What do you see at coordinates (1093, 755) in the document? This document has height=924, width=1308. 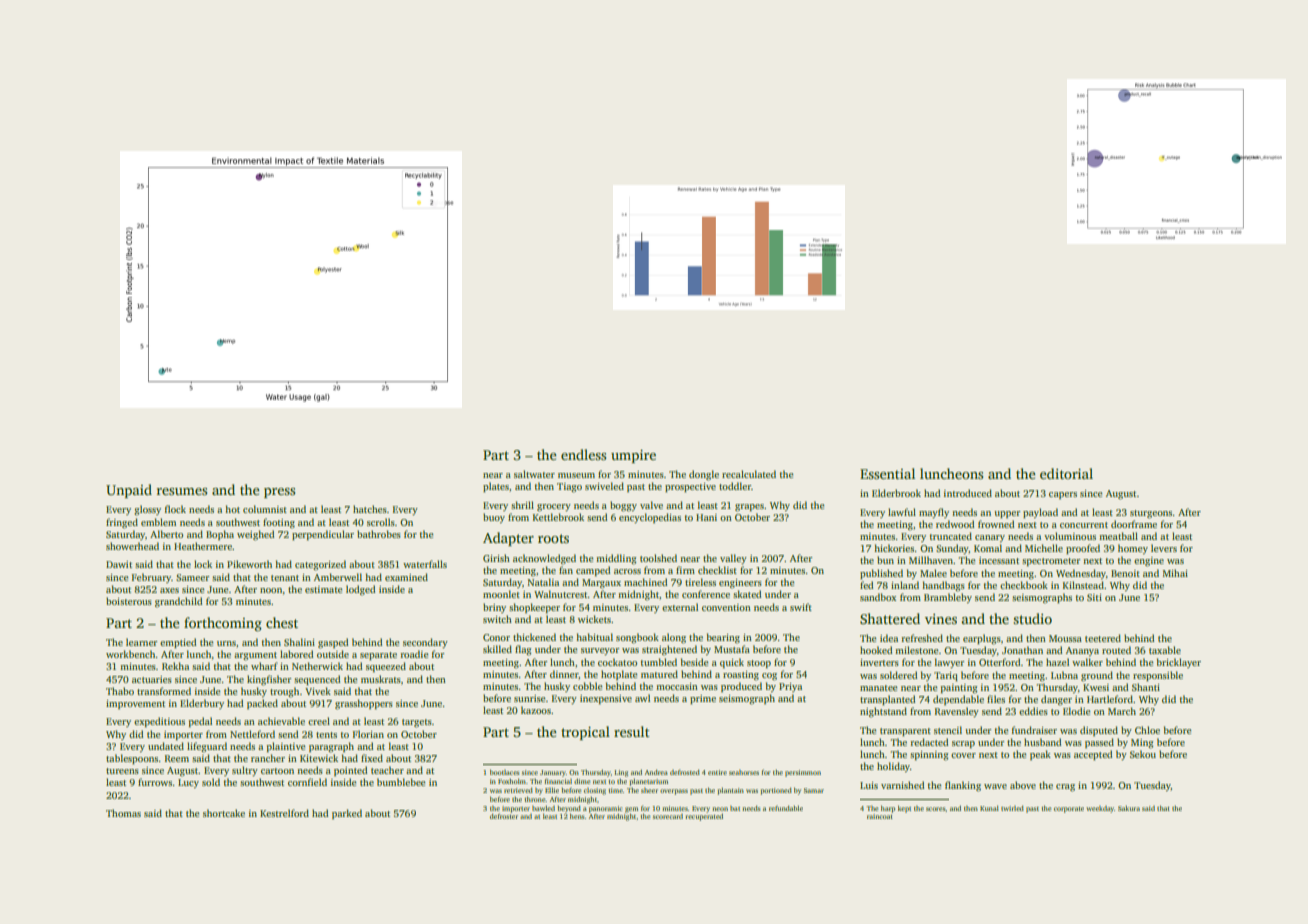 I see `accepted` at bounding box center [1093, 755].
